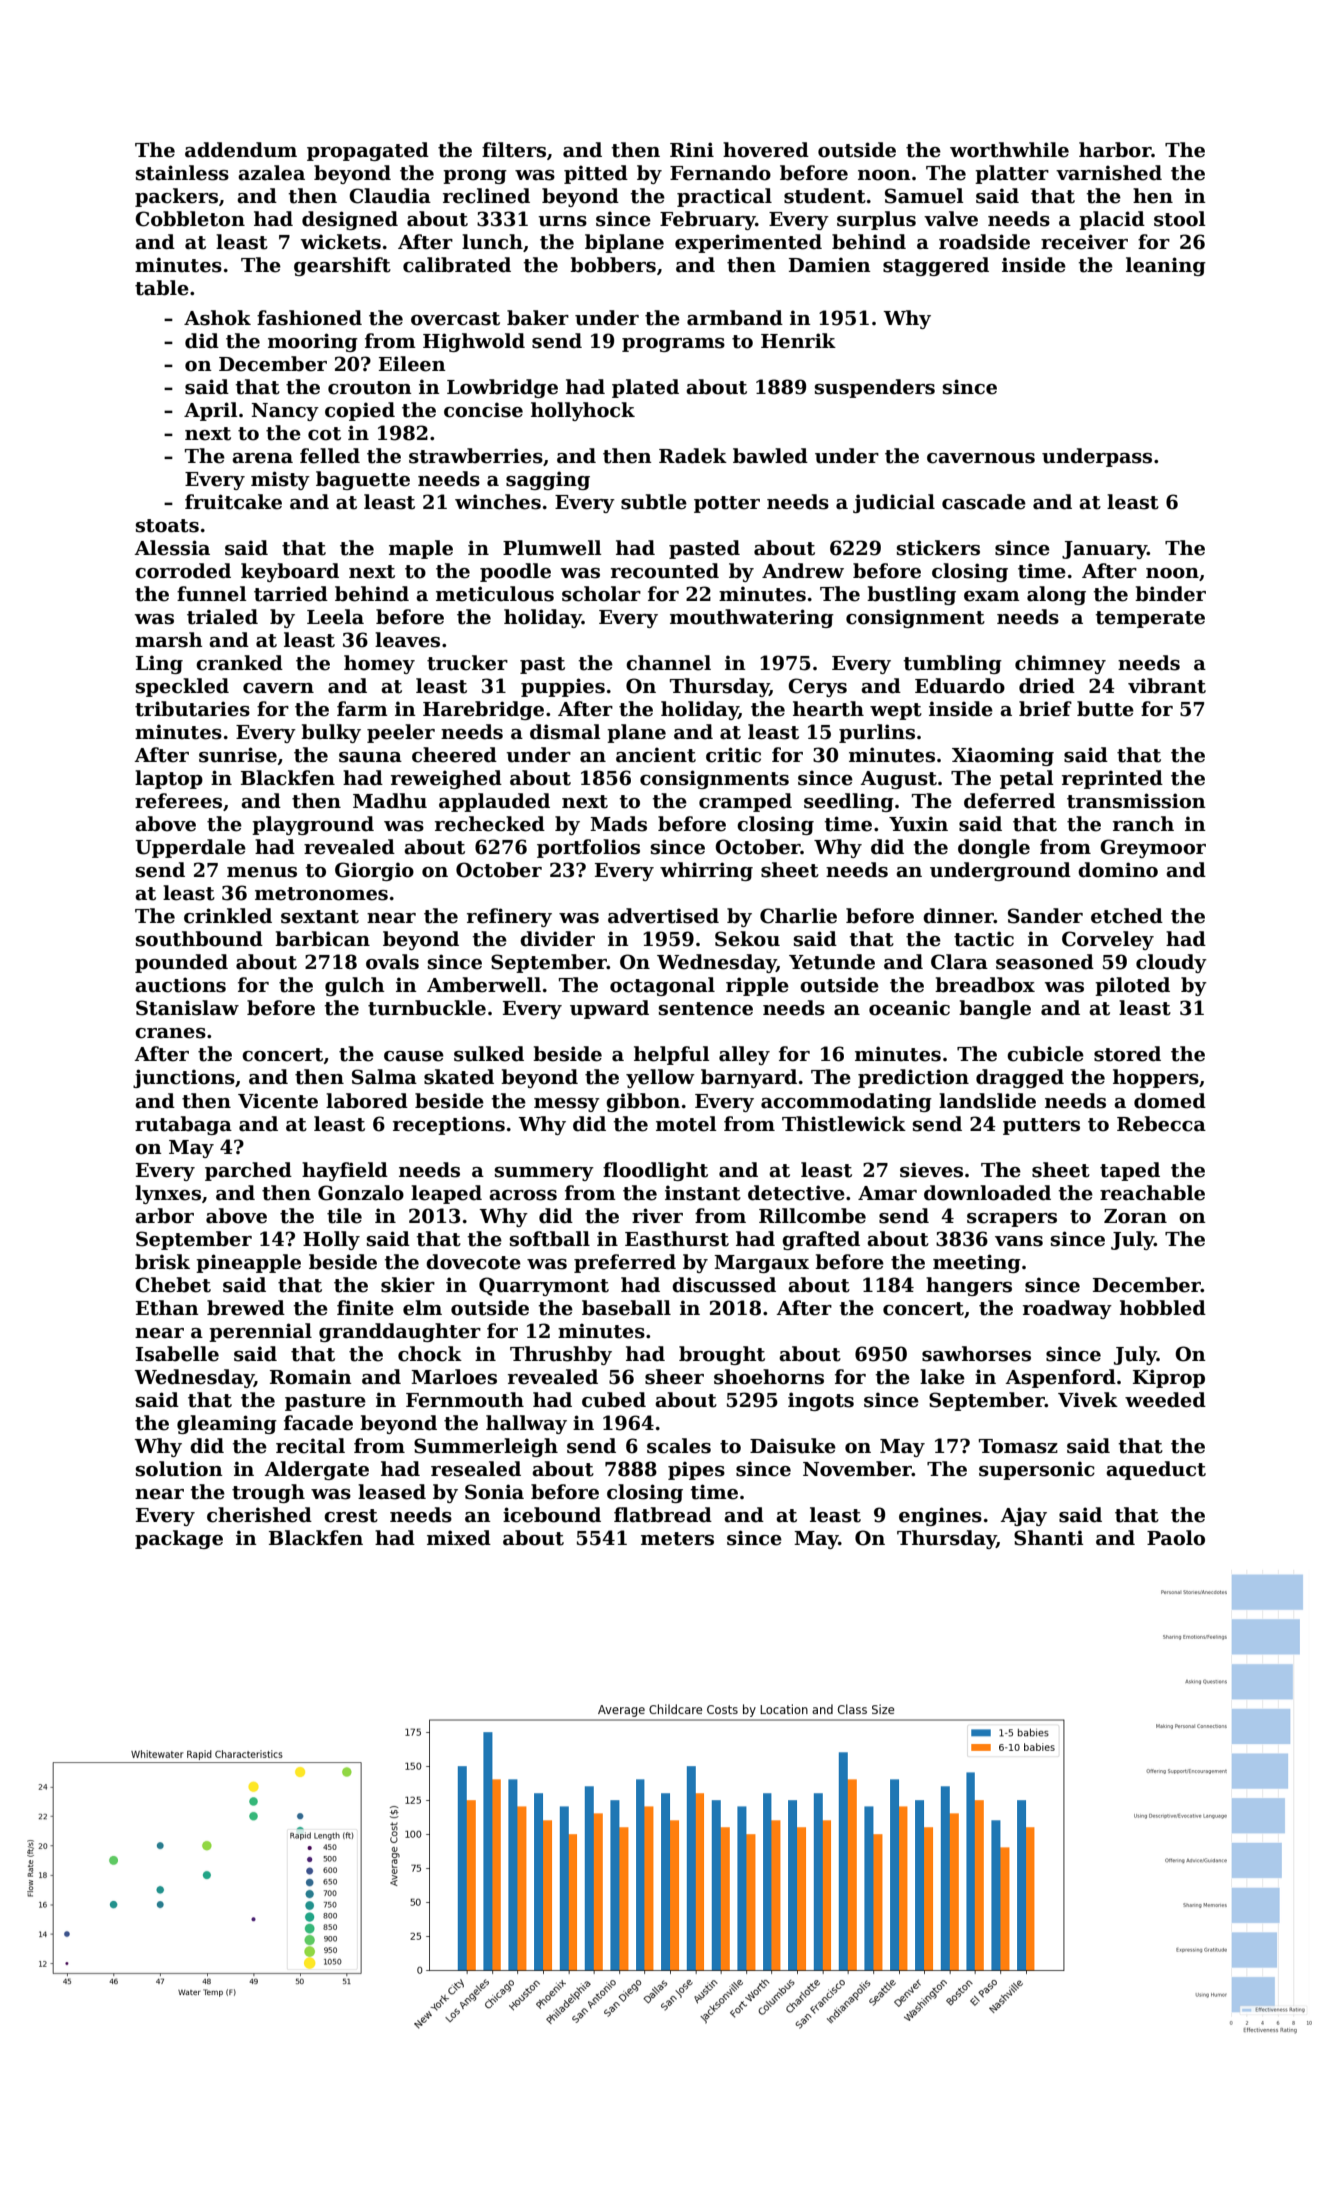 The width and height of the screenshot is (1341, 2209). Describe the element at coordinates (793, 1446) in the screenshot. I see `Daisuke` at that location.
